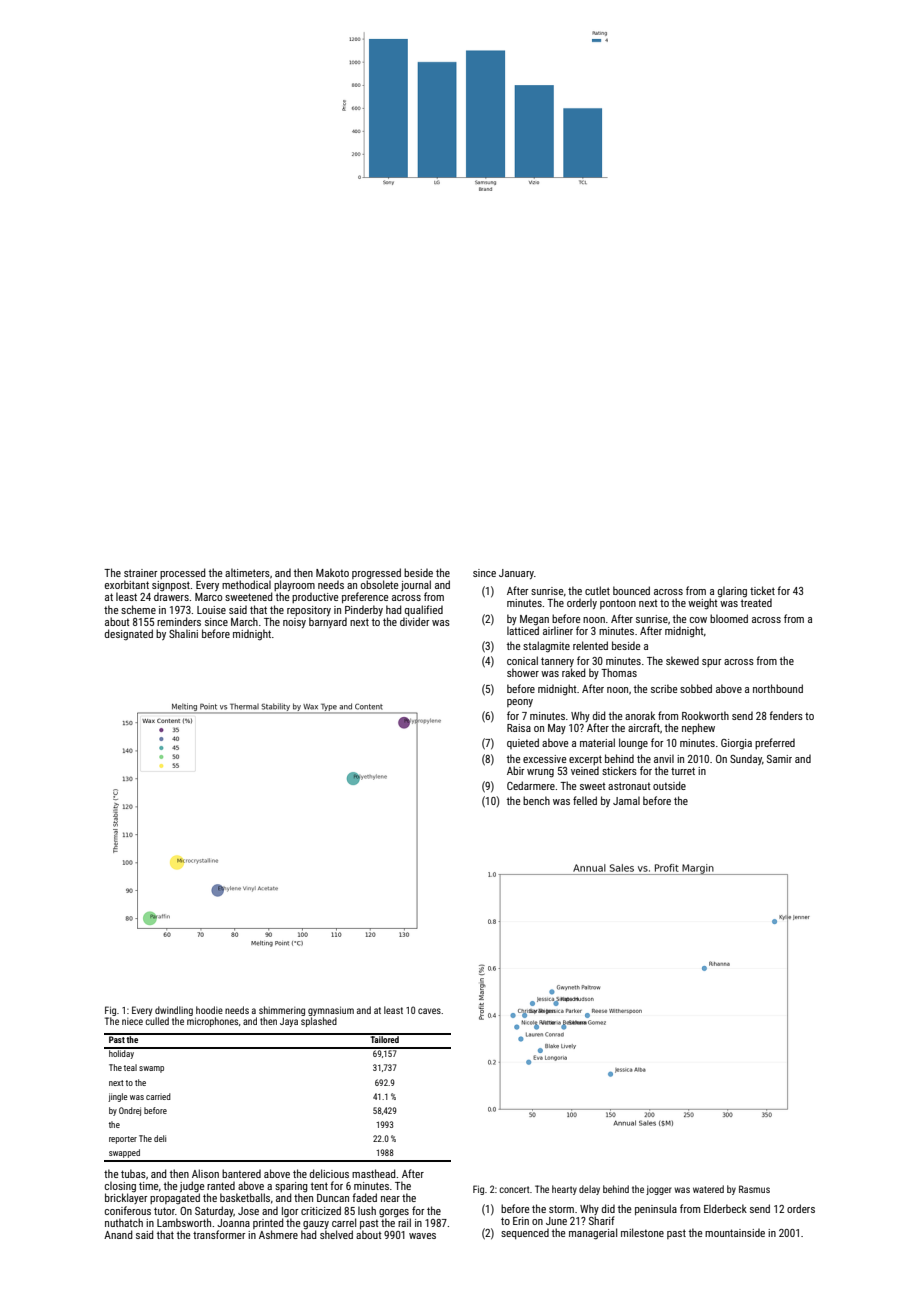 This page has height=1308, width=924. Describe the element at coordinates (182, 573) in the page. I see `processed` at that location.
